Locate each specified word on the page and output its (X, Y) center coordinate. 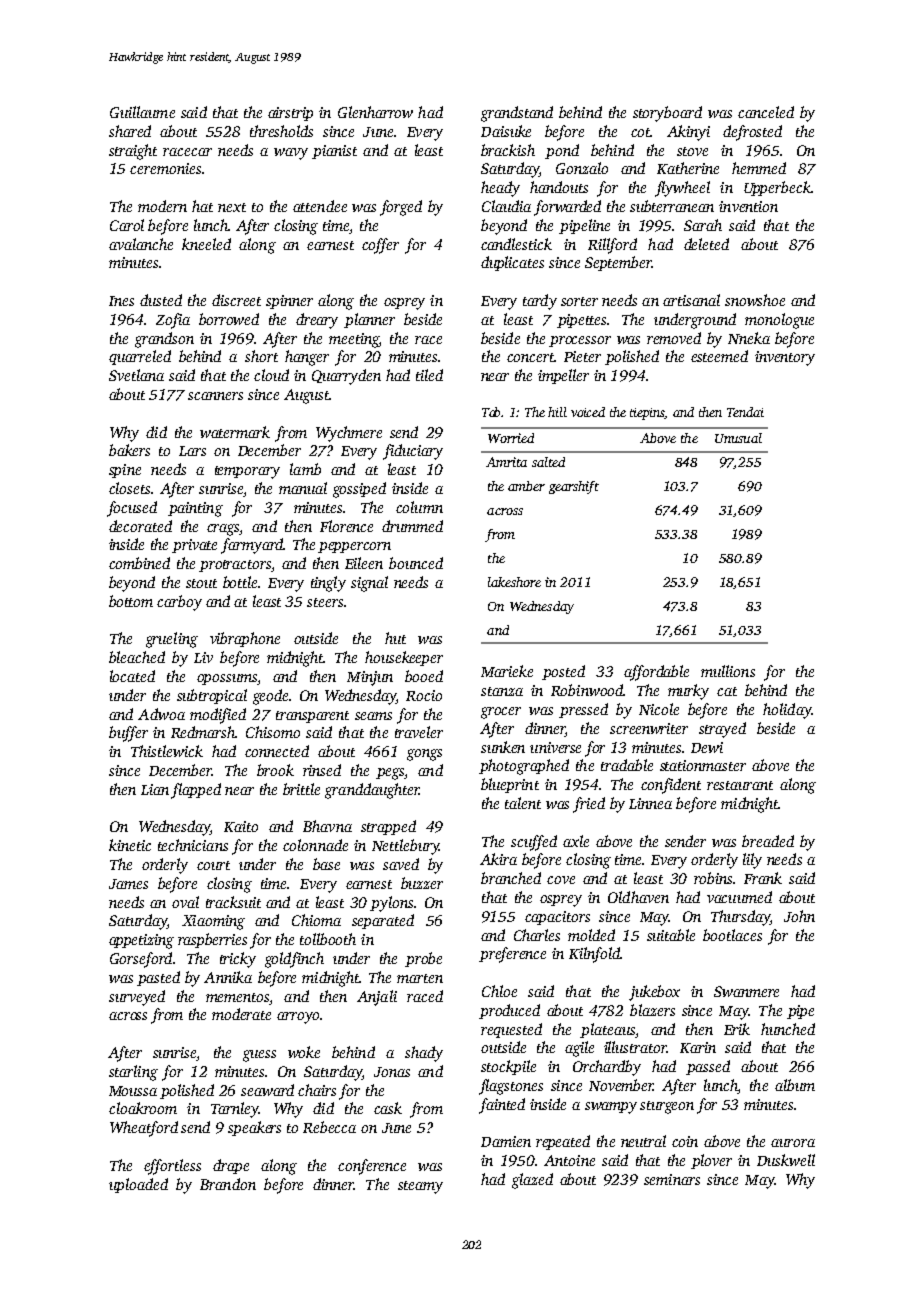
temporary (247, 472)
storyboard (667, 114)
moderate (241, 1014)
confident (671, 786)
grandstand (517, 114)
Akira (498, 859)
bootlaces (732, 935)
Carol (127, 225)
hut (395, 638)
